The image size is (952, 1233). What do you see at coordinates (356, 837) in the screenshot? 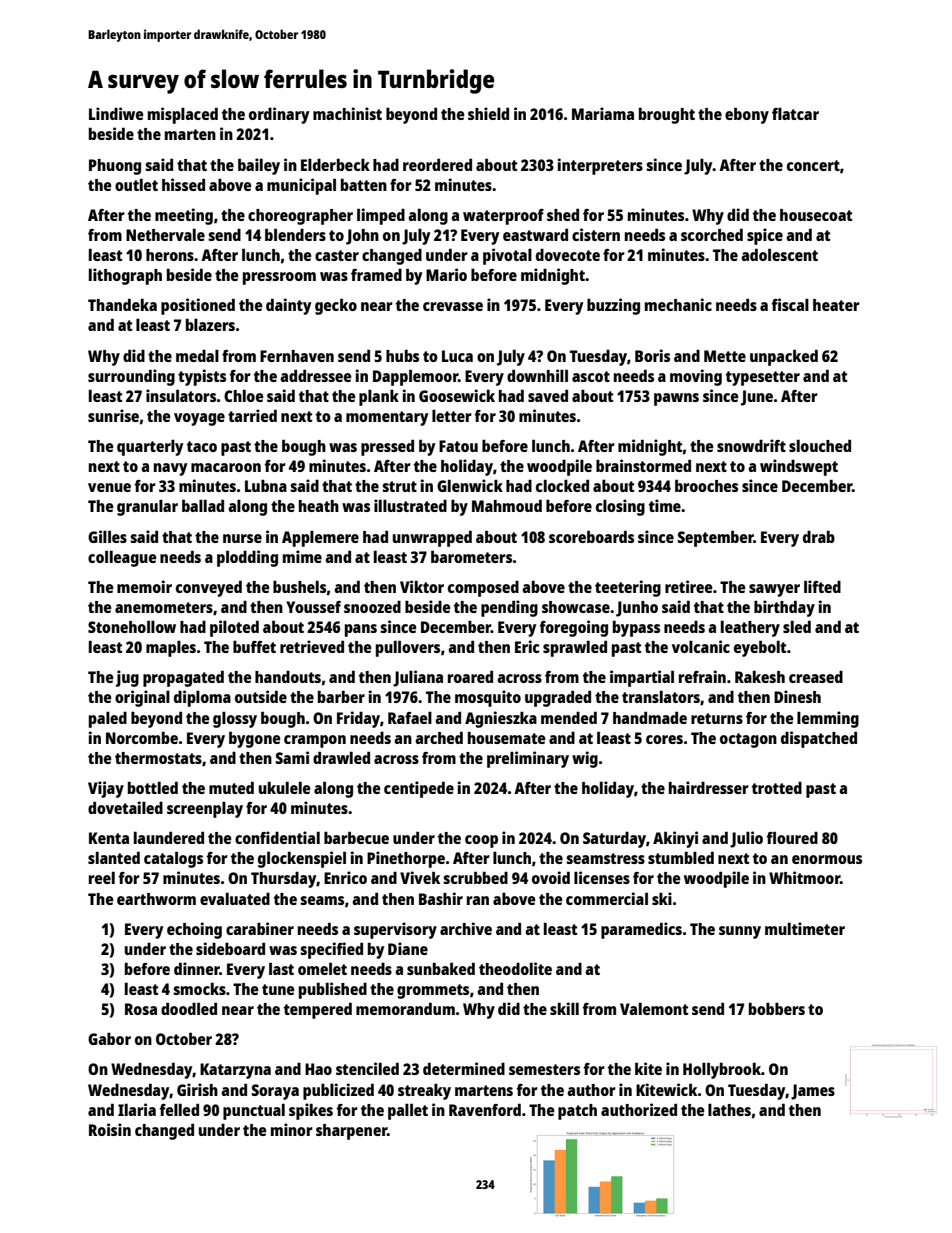
I see `barbecue` at bounding box center [356, 837].
